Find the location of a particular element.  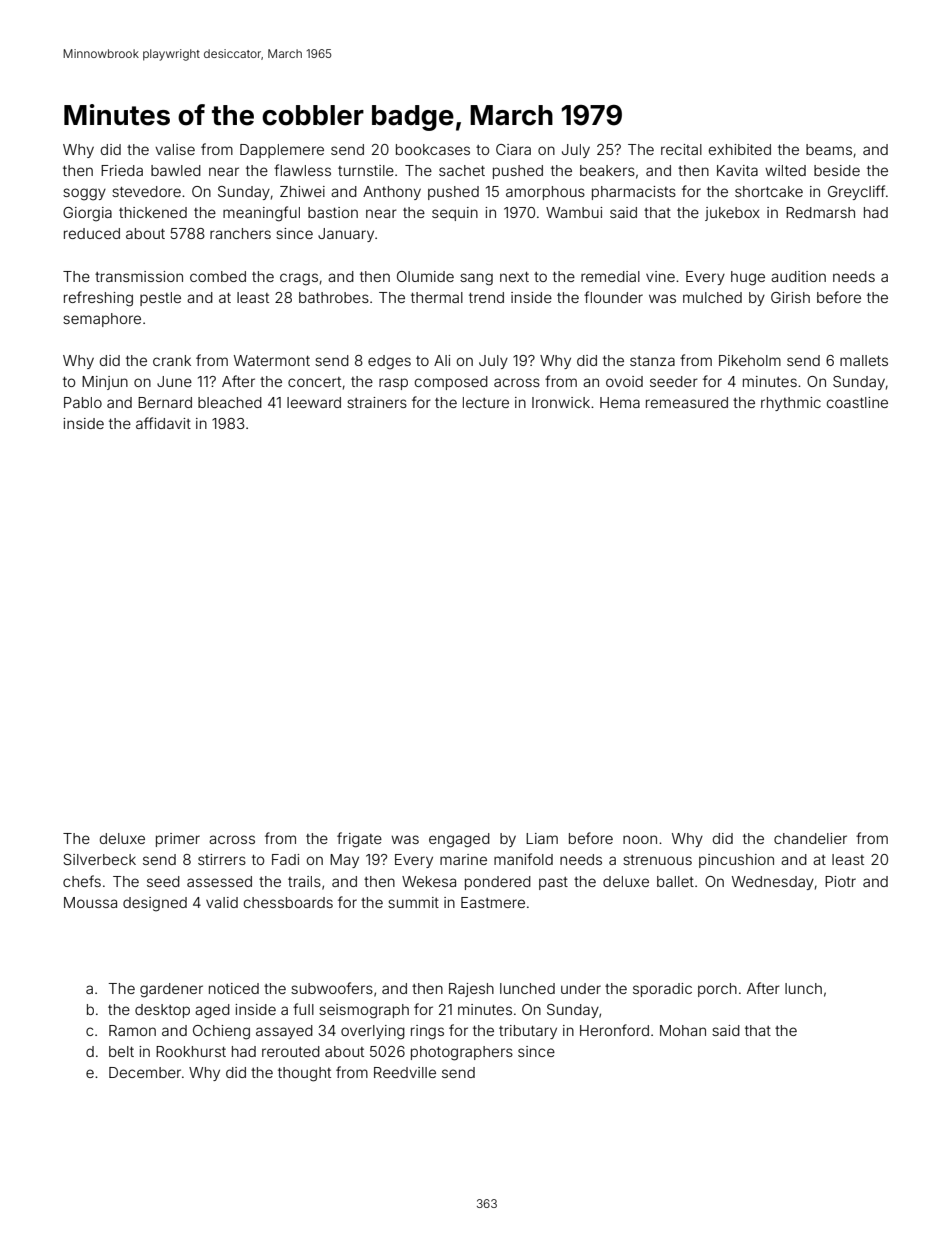

affidavit is located at coordinates (163, 423).
